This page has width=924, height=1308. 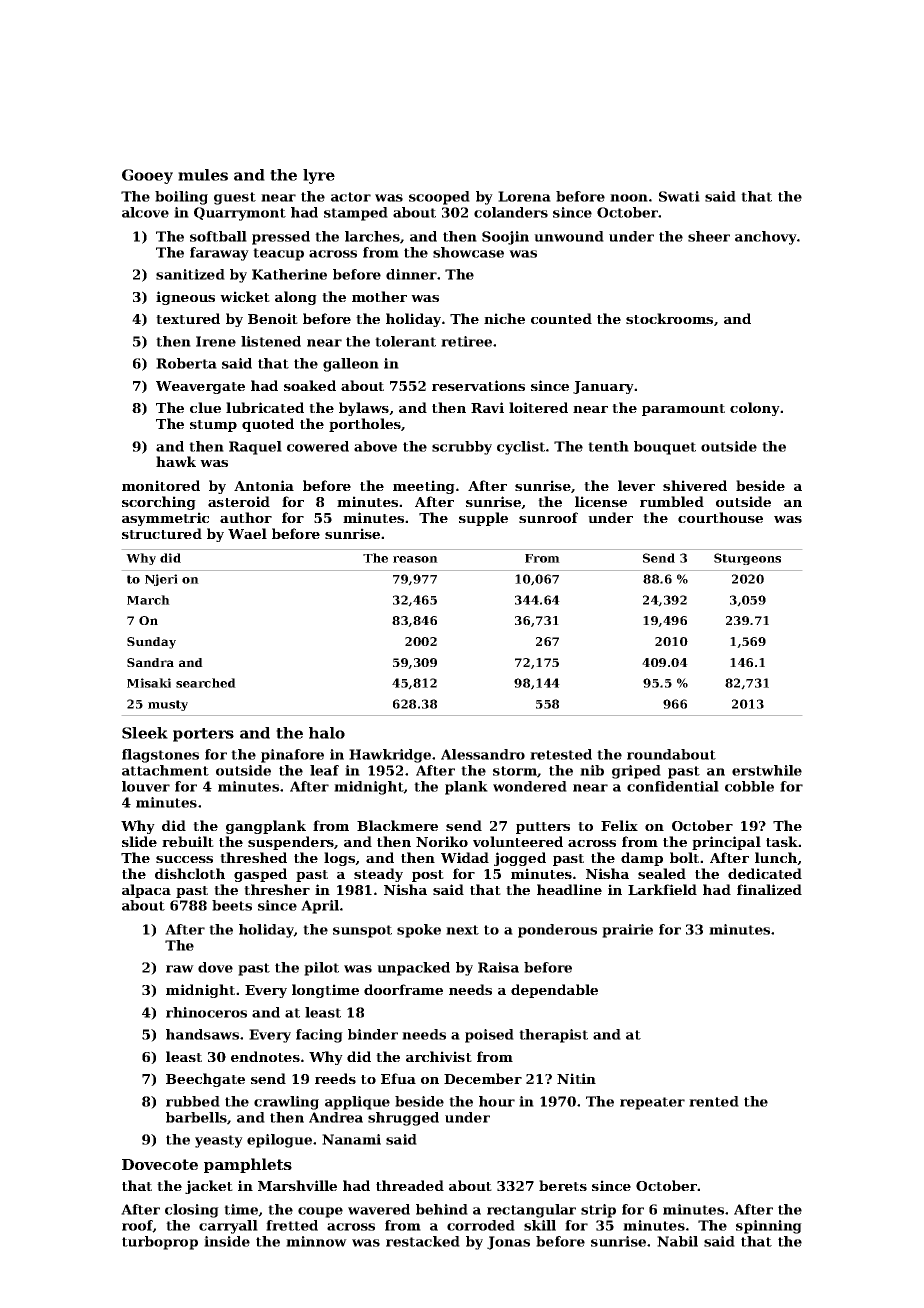 I want to click on searched, so click(x=206, y=683).
